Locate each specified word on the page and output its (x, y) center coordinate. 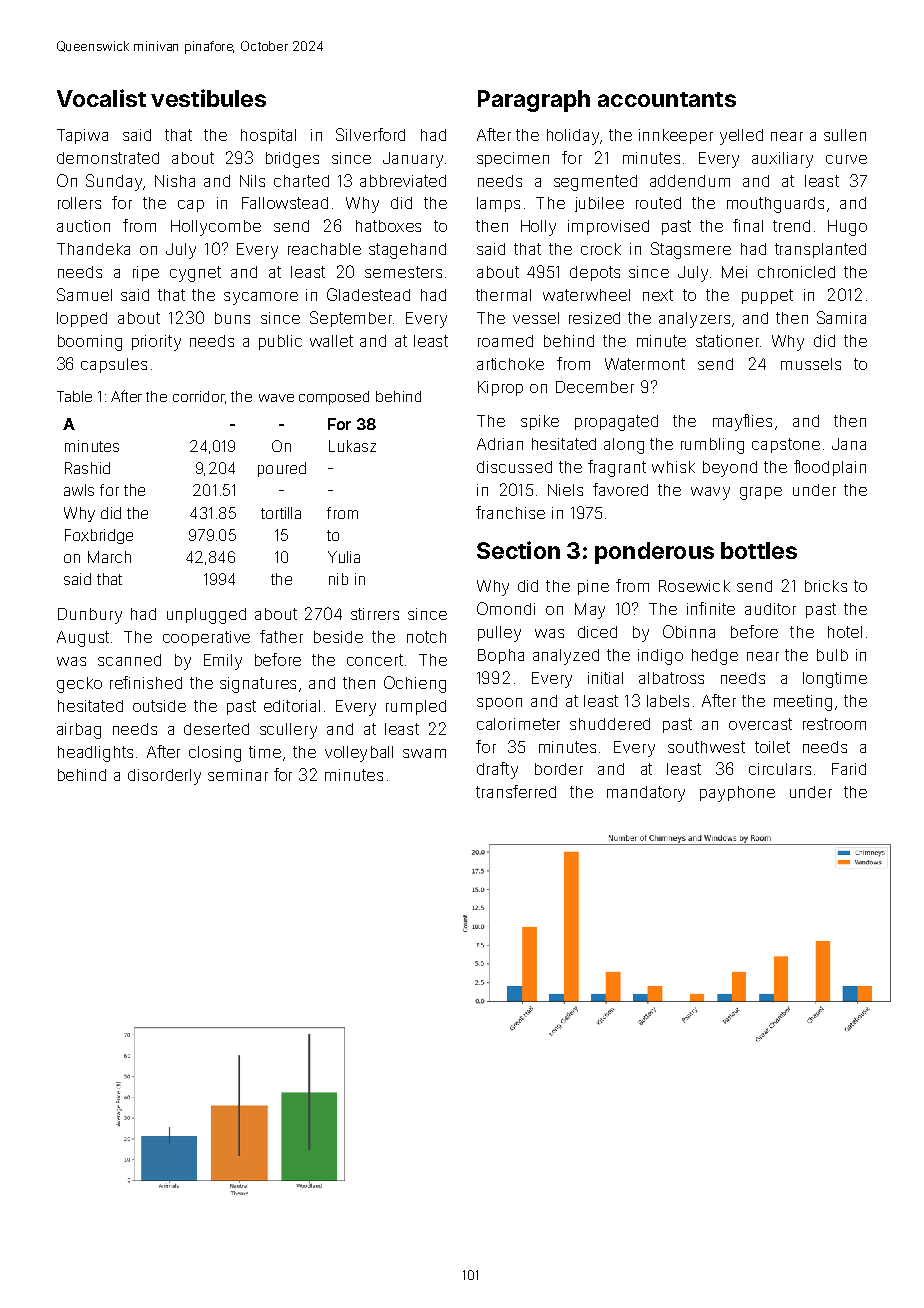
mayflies (742, 422)
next (658, 295)
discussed (514, 467)
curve (846, 159)
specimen (513, 159)
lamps (498, 204)
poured (282, 469)
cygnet (195, 274)
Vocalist (101, 98)
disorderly (164, 777)
